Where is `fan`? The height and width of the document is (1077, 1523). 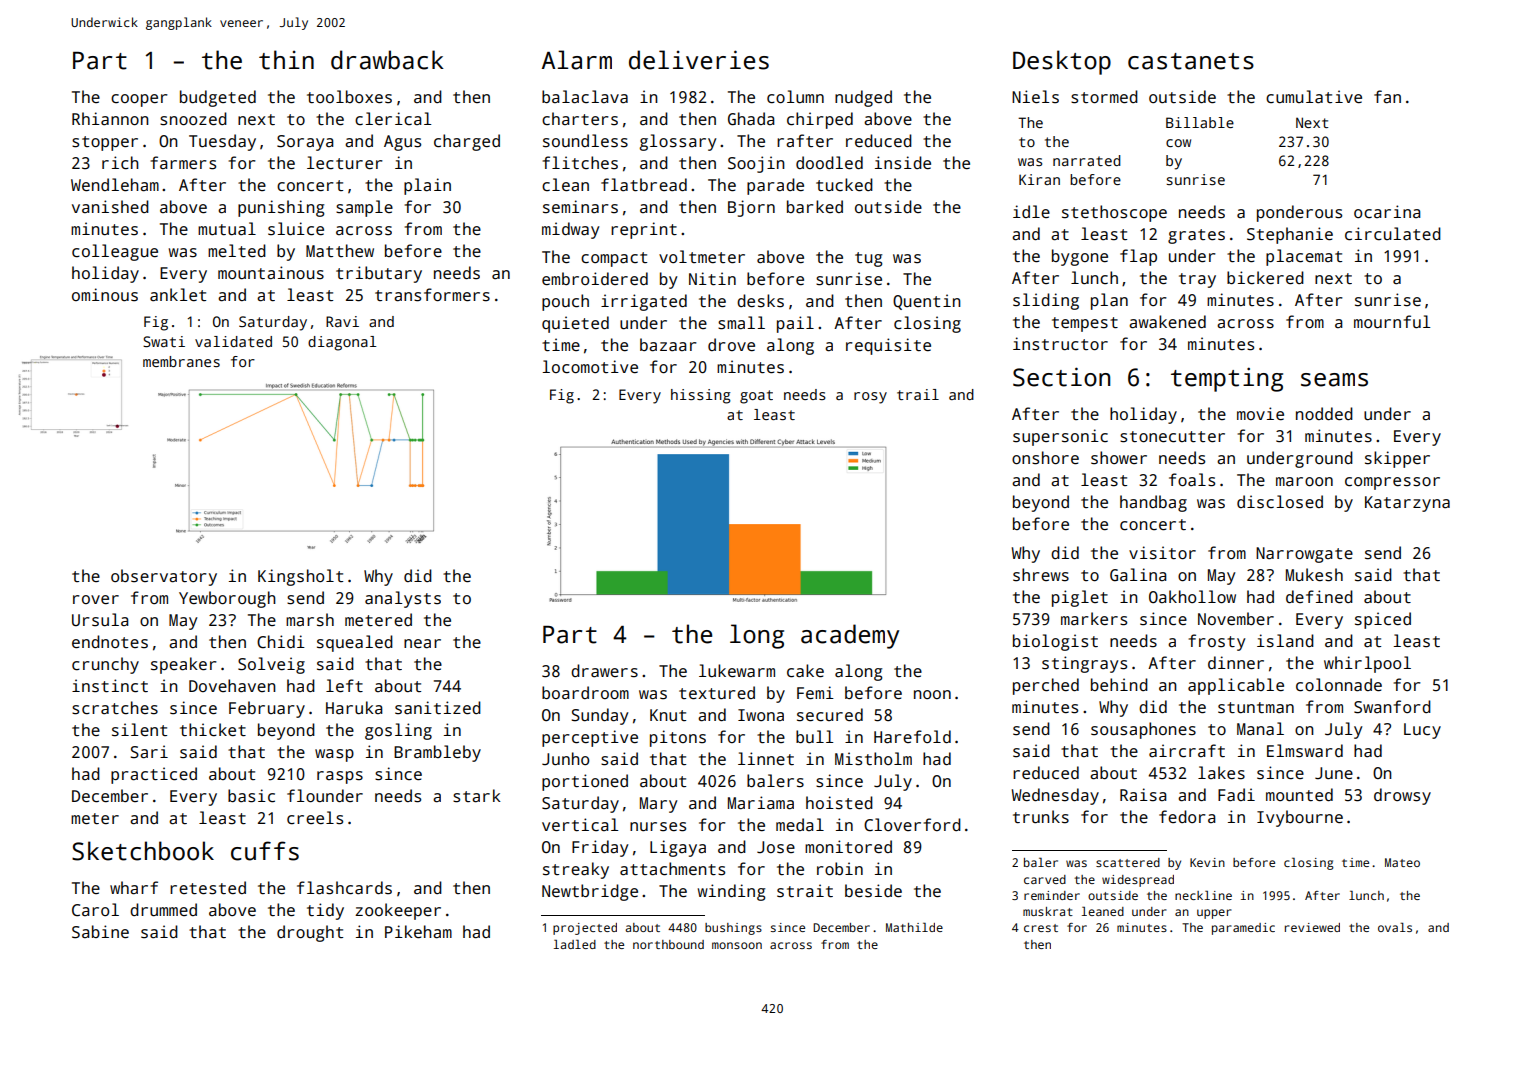
fan is located at coordinates (1387, 97).
